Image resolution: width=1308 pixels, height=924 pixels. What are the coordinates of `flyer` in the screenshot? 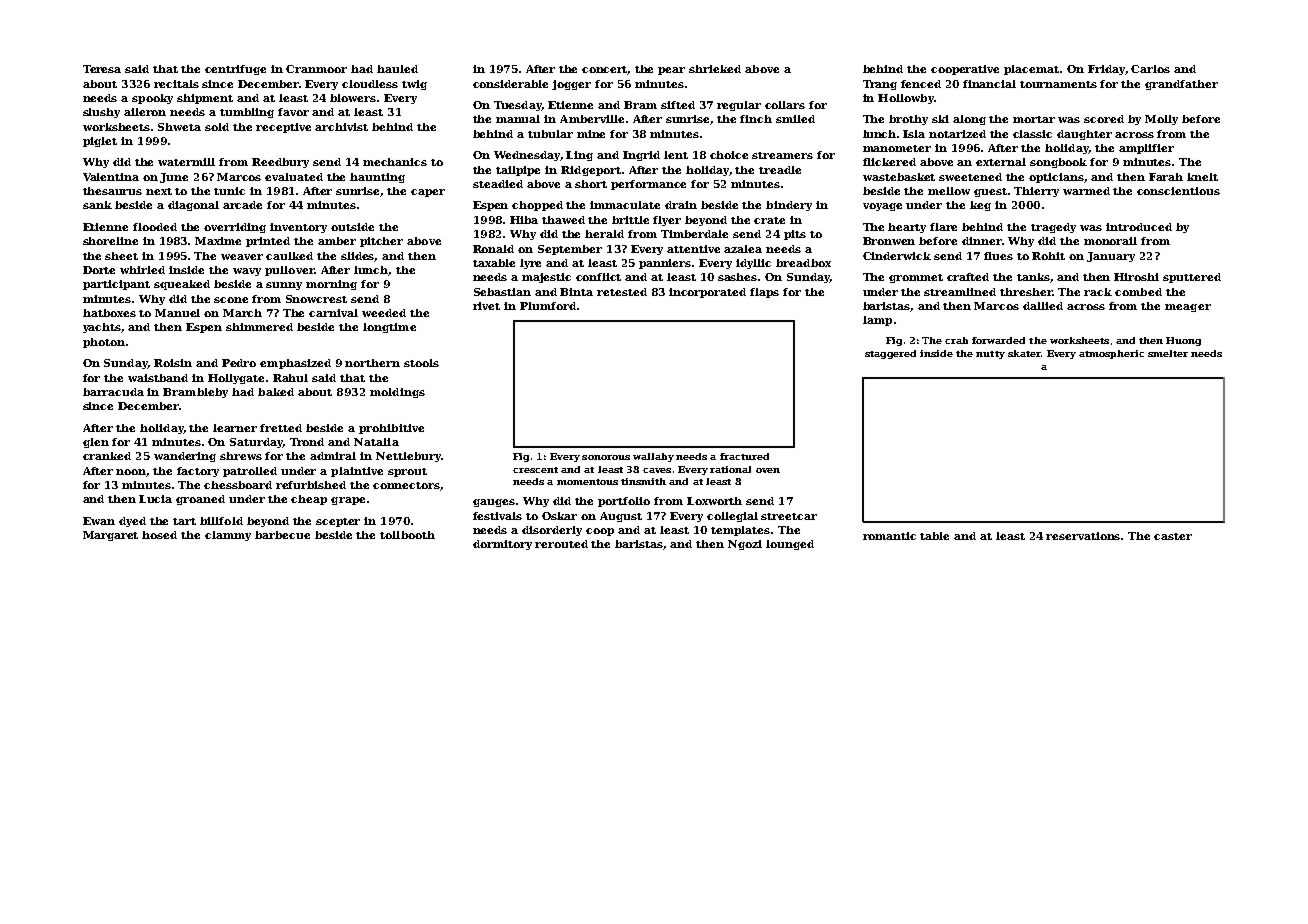 It's located at (667, 221).
